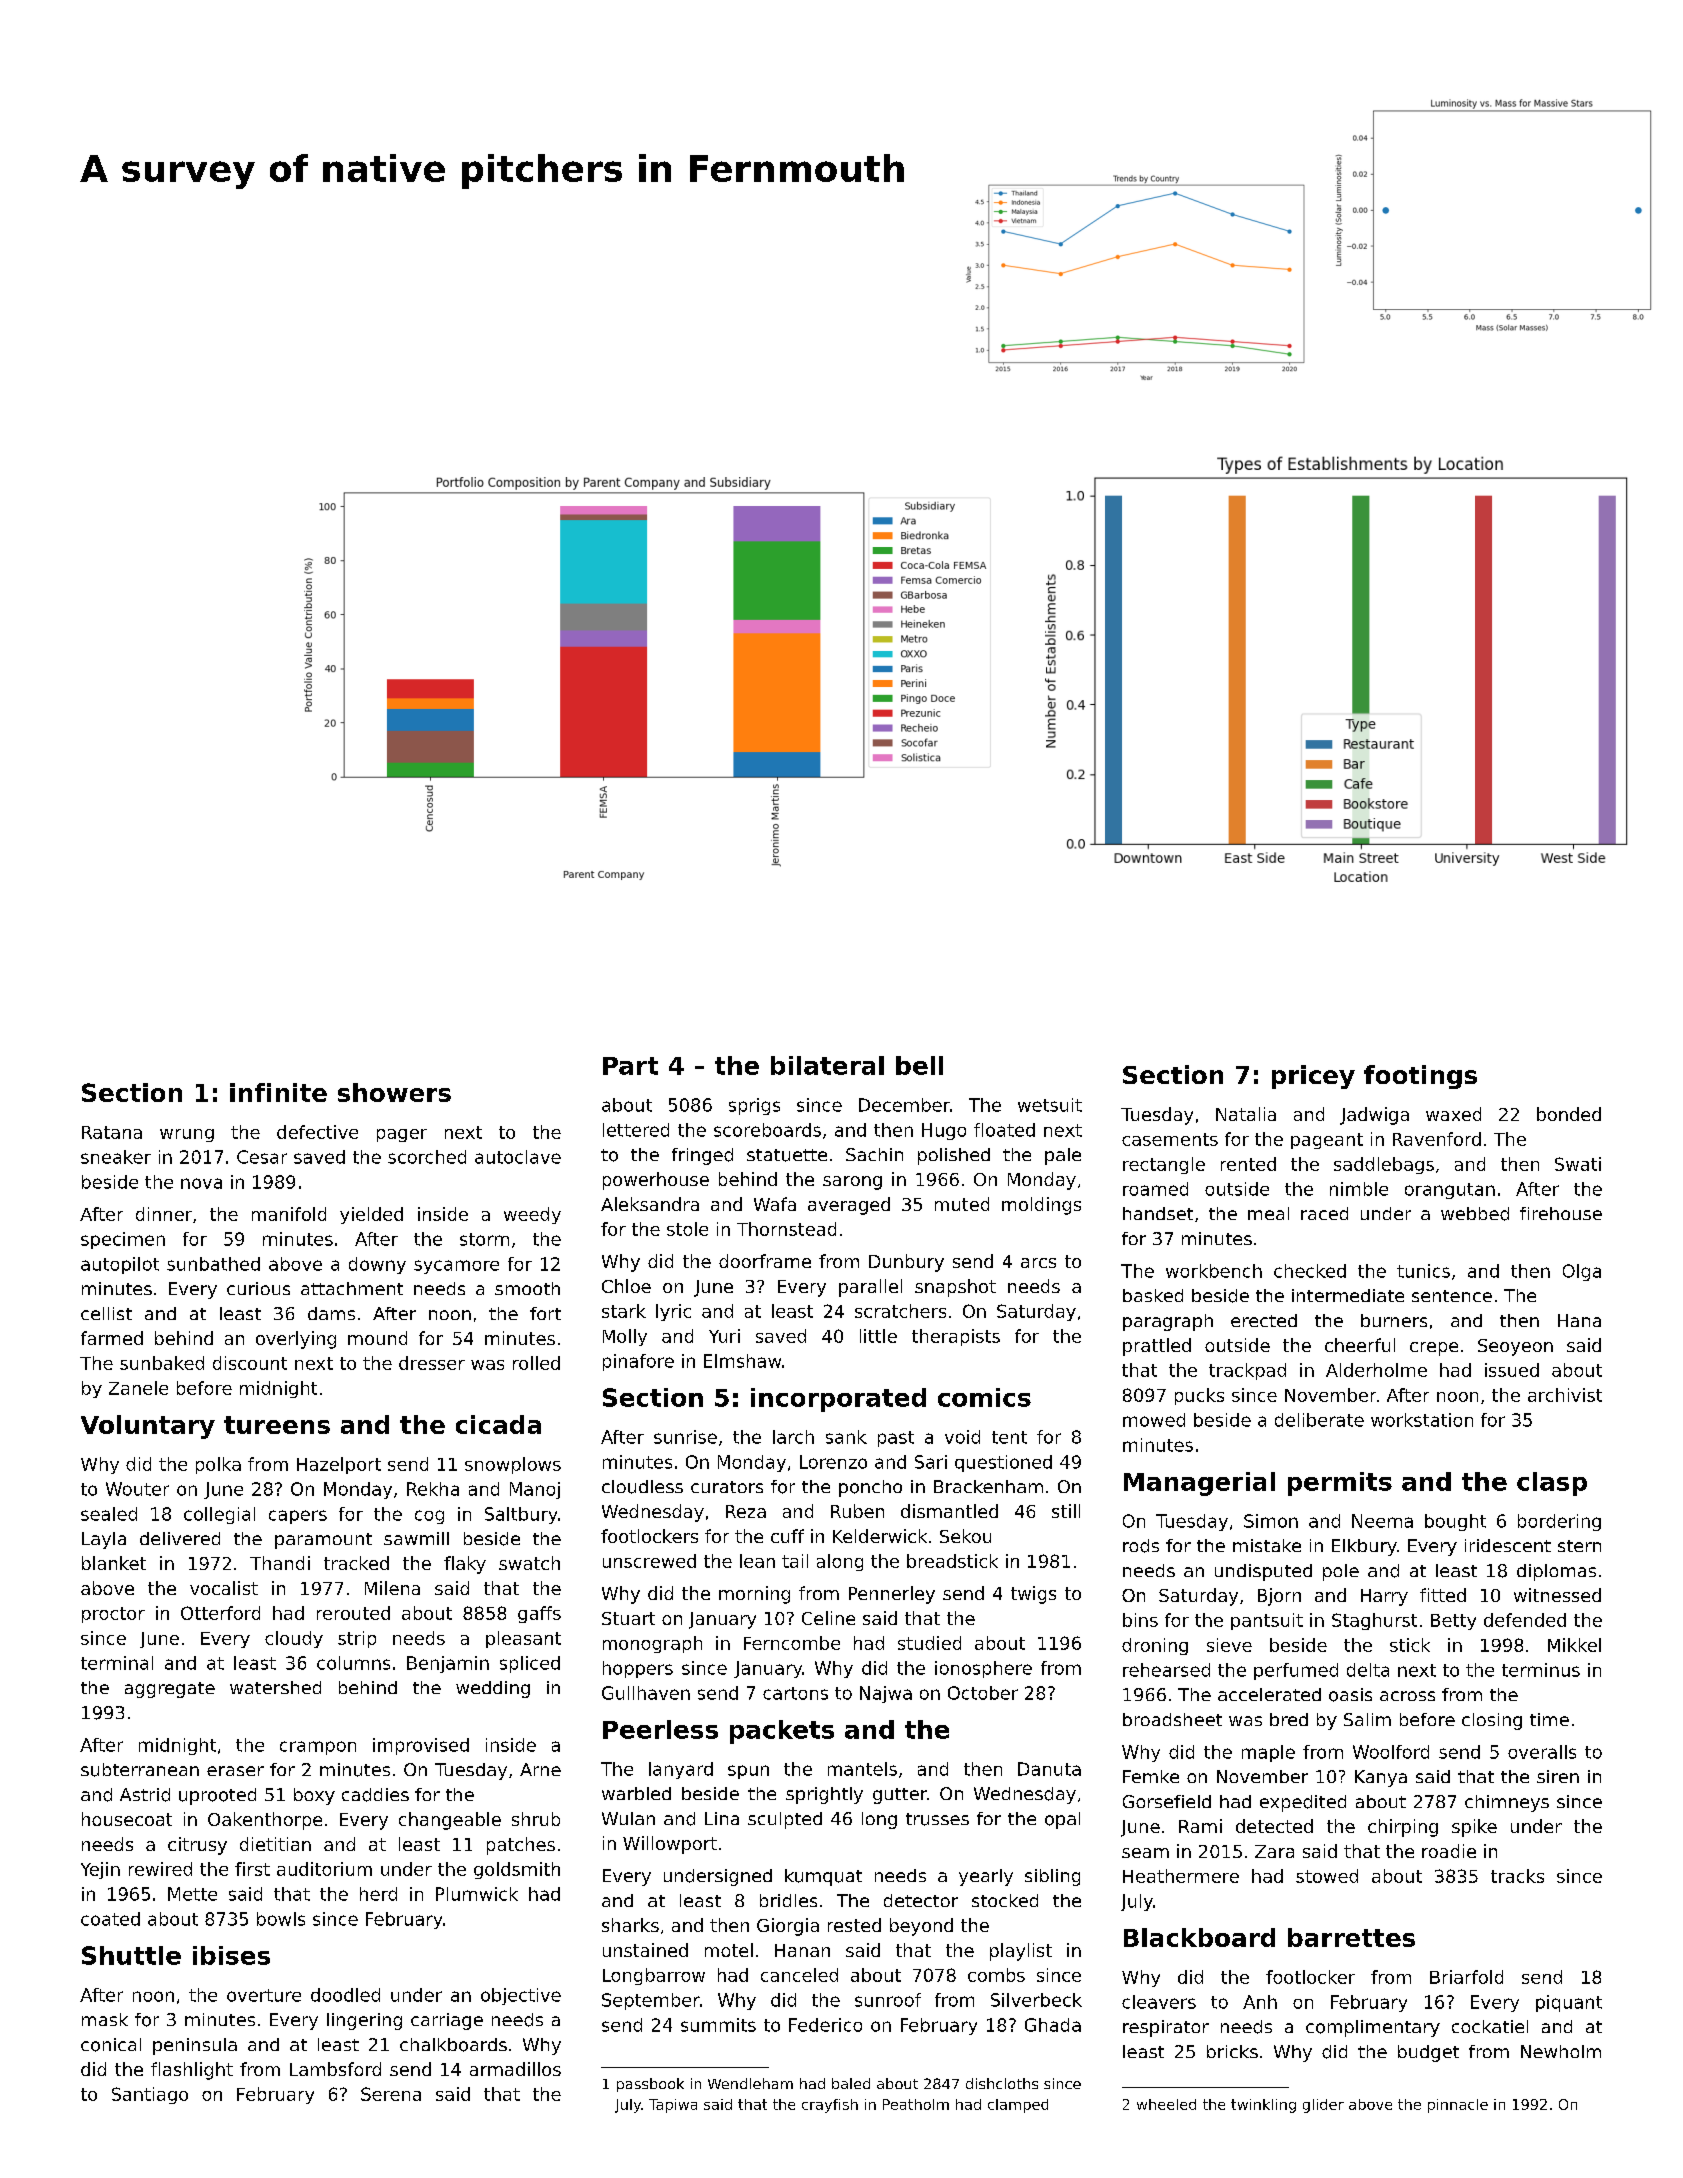 Image resolution: width=1683 pixels, height=2178 pixels. Describe the element at coordinates (792, 1643) in the page. I see `Ferncombe` at that location.
